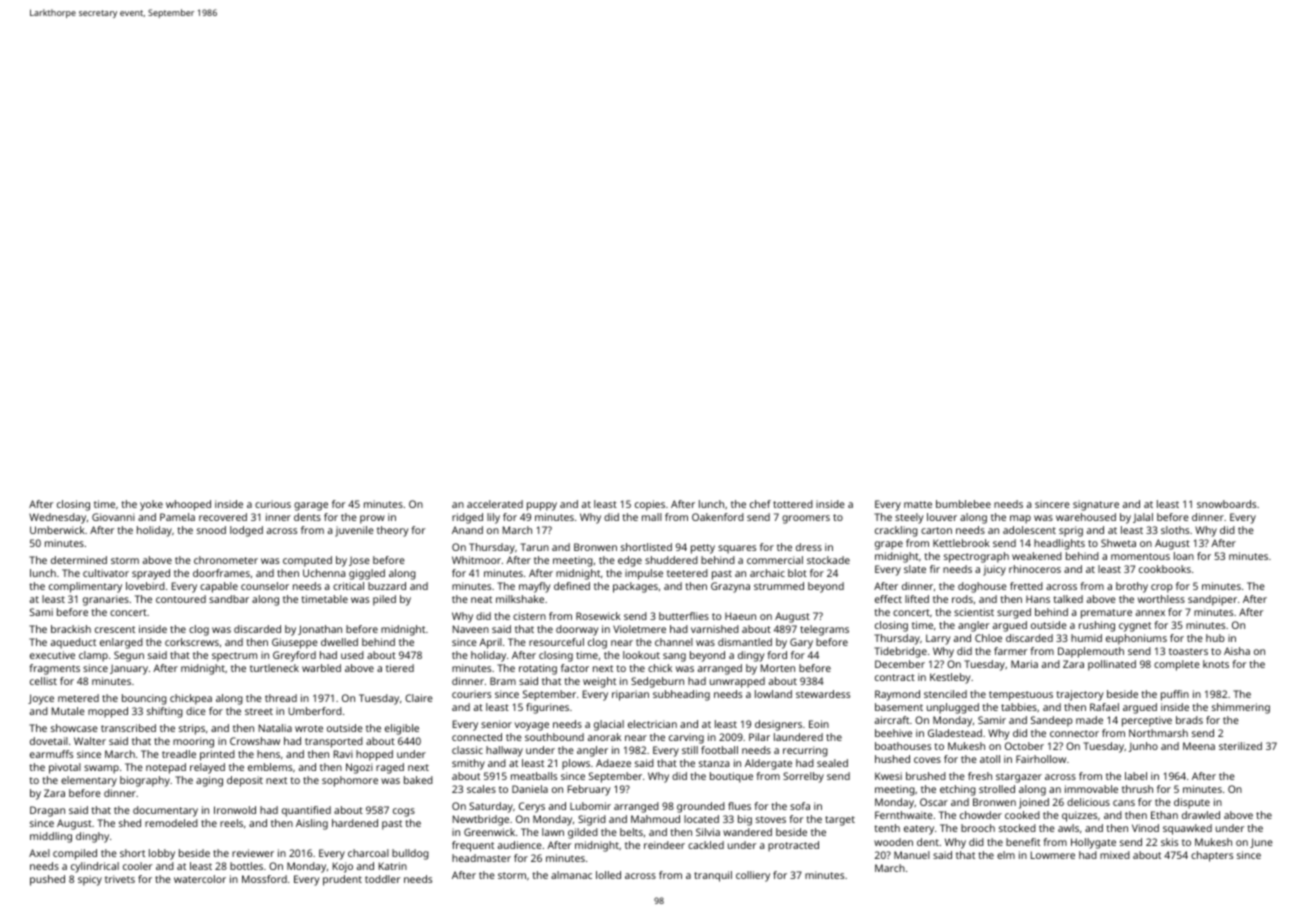 The image size is (1308, 924). I want to click on watercolor, so click(200, 879).
